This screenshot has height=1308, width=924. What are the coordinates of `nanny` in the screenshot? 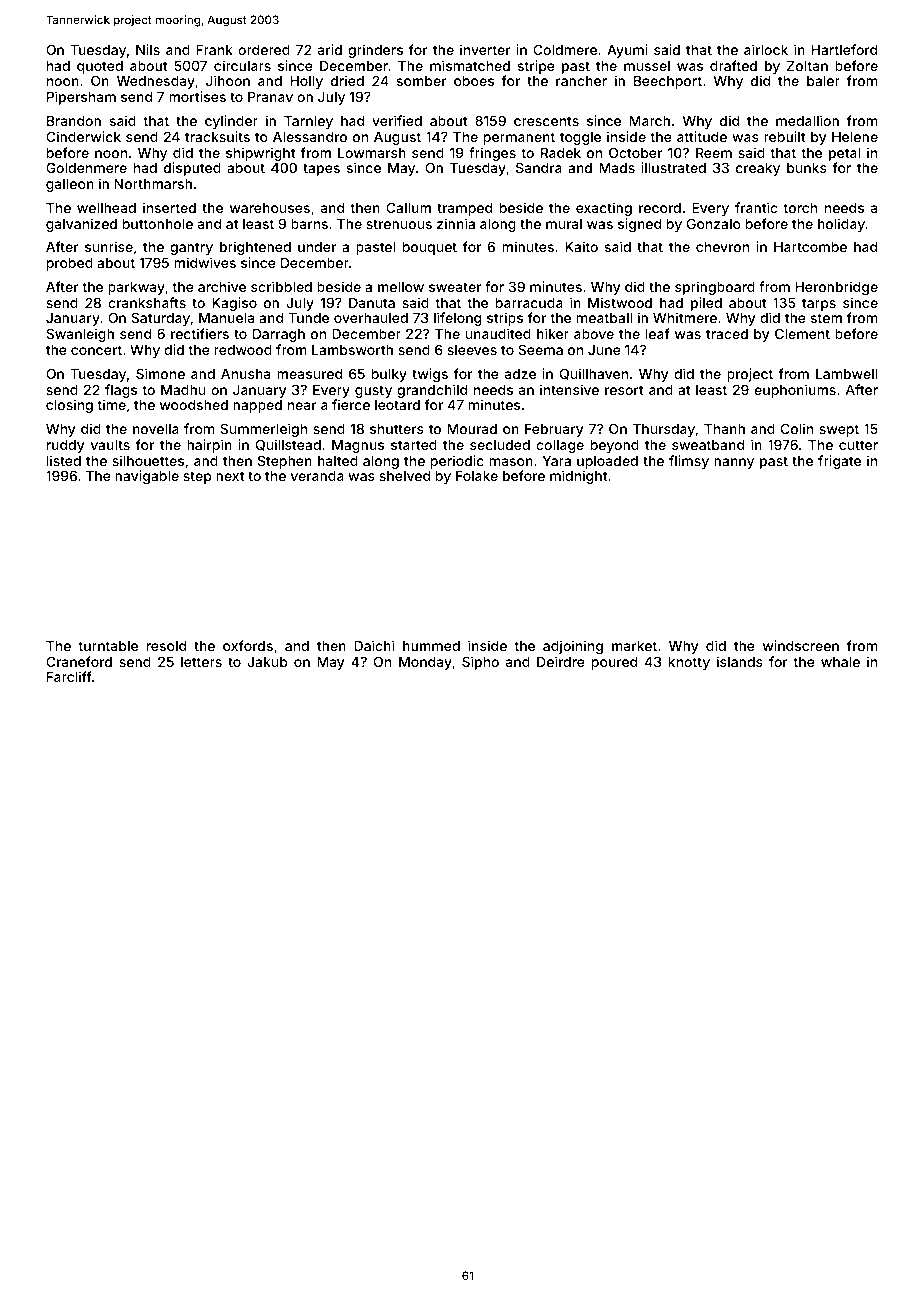 It's located at (734, 463).
